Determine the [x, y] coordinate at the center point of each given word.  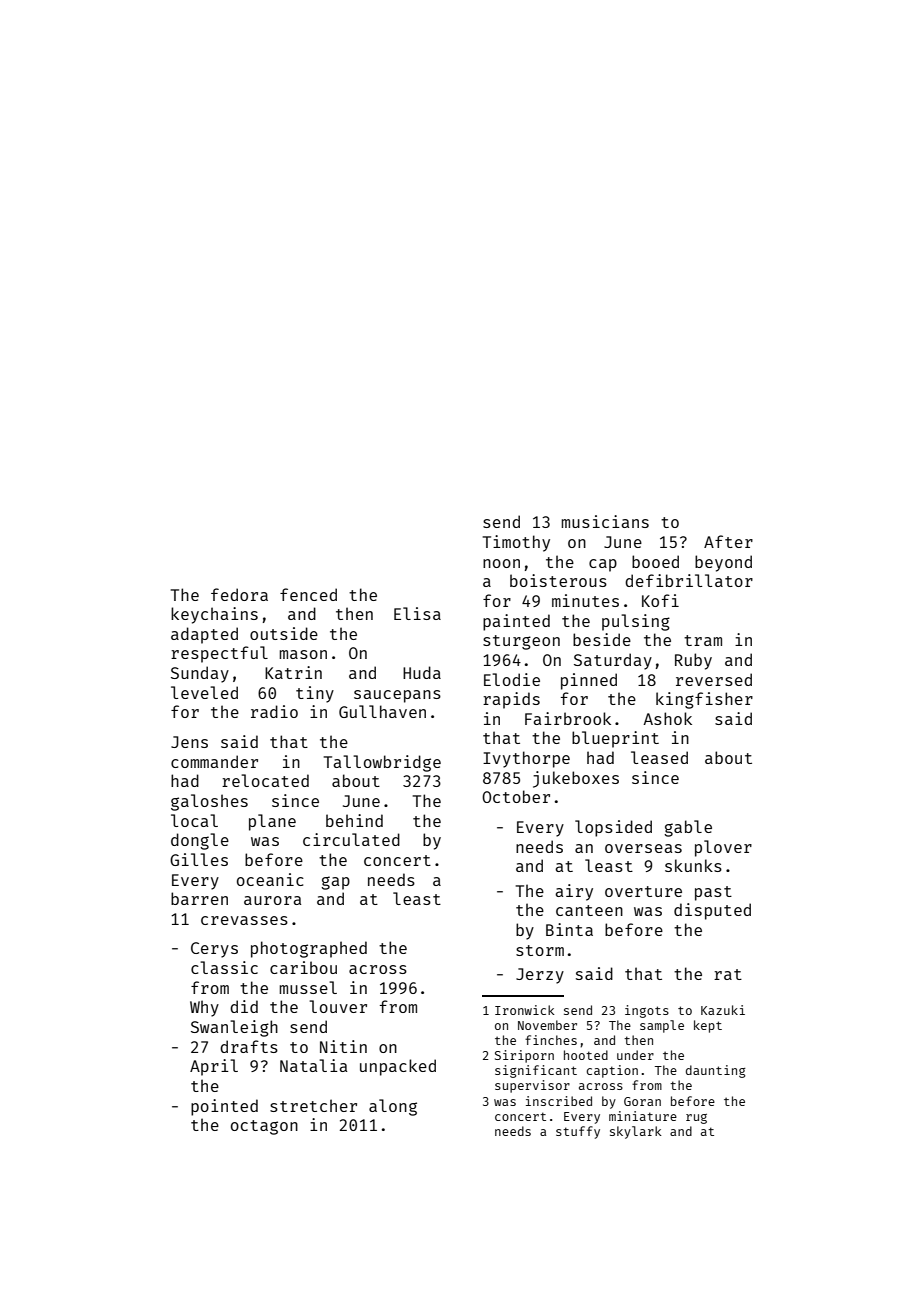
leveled [204, 692]
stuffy [578, 1132]
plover [723, 848]
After [728, 541]
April [214, 1067]
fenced [308, 594]
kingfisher [704, 700]
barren [199, 898]
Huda [422, 672]
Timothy [516, 543]
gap [335, 883]
